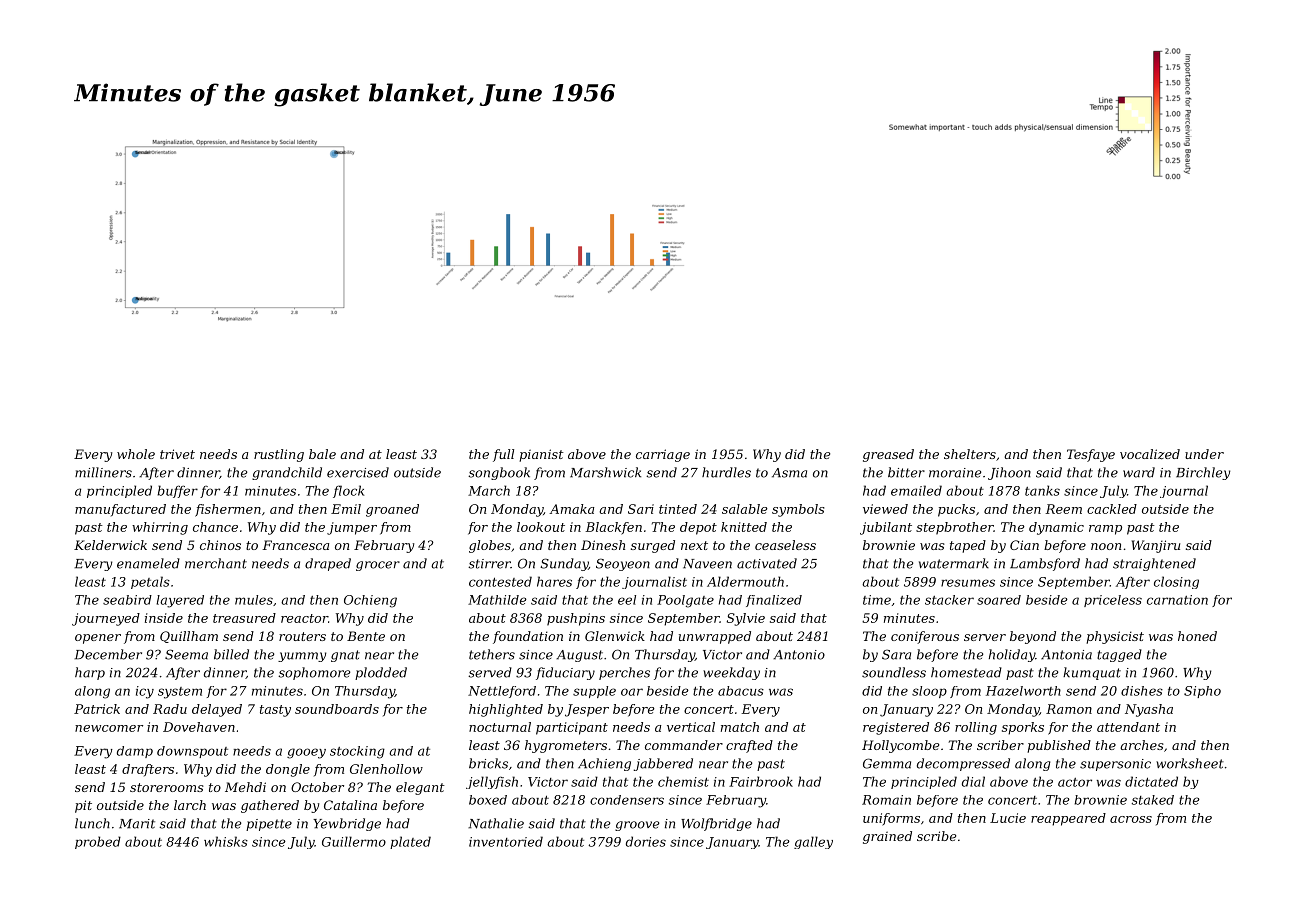 Image resolution: width=1308 pixels, height=924 pixels. I want to click on Antonio, so click(799, 655).
